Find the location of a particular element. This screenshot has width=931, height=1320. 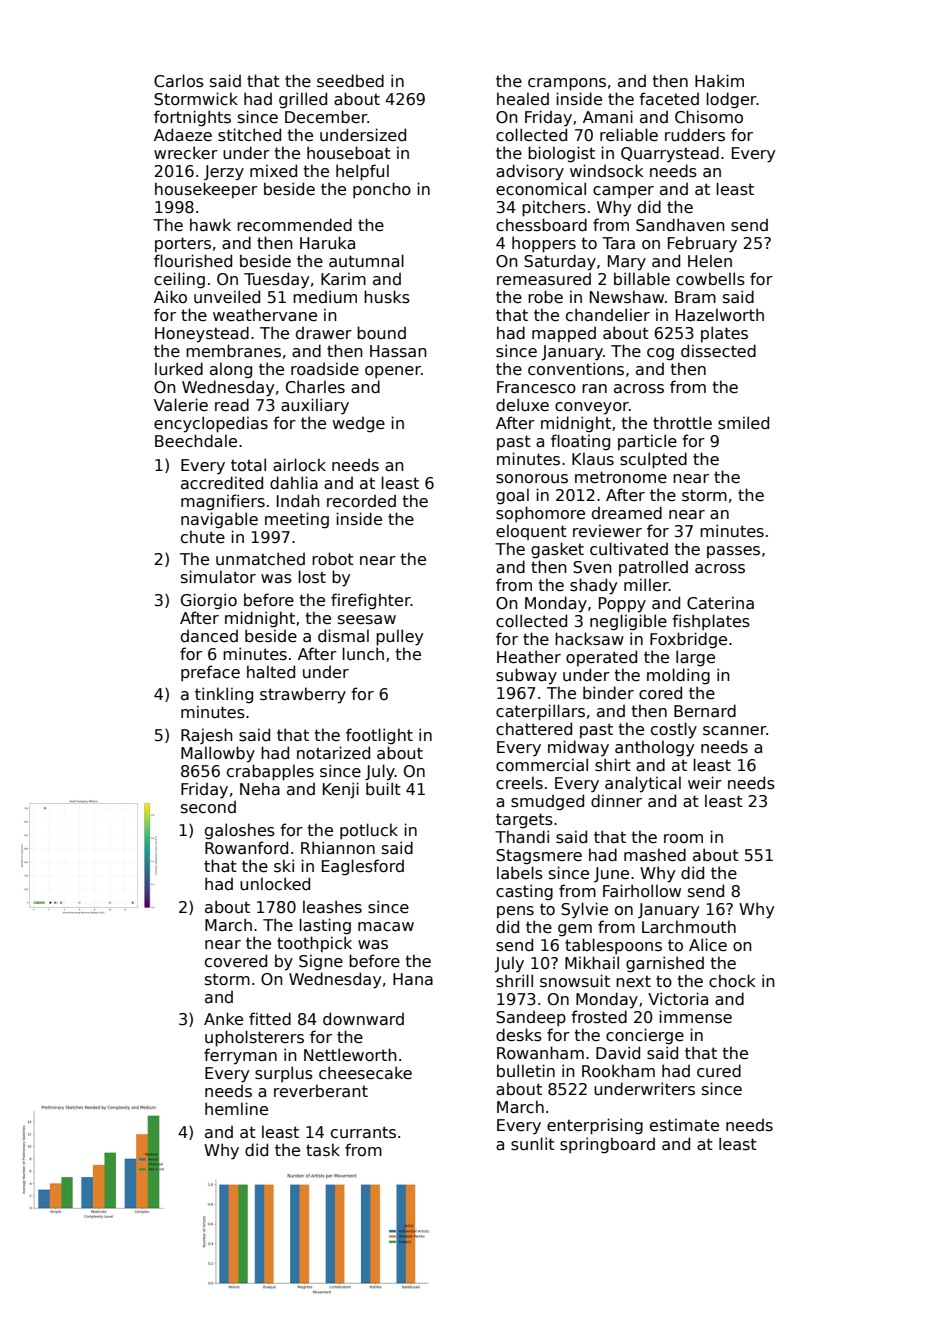

autumnal is located at coordinates (366, 261).
